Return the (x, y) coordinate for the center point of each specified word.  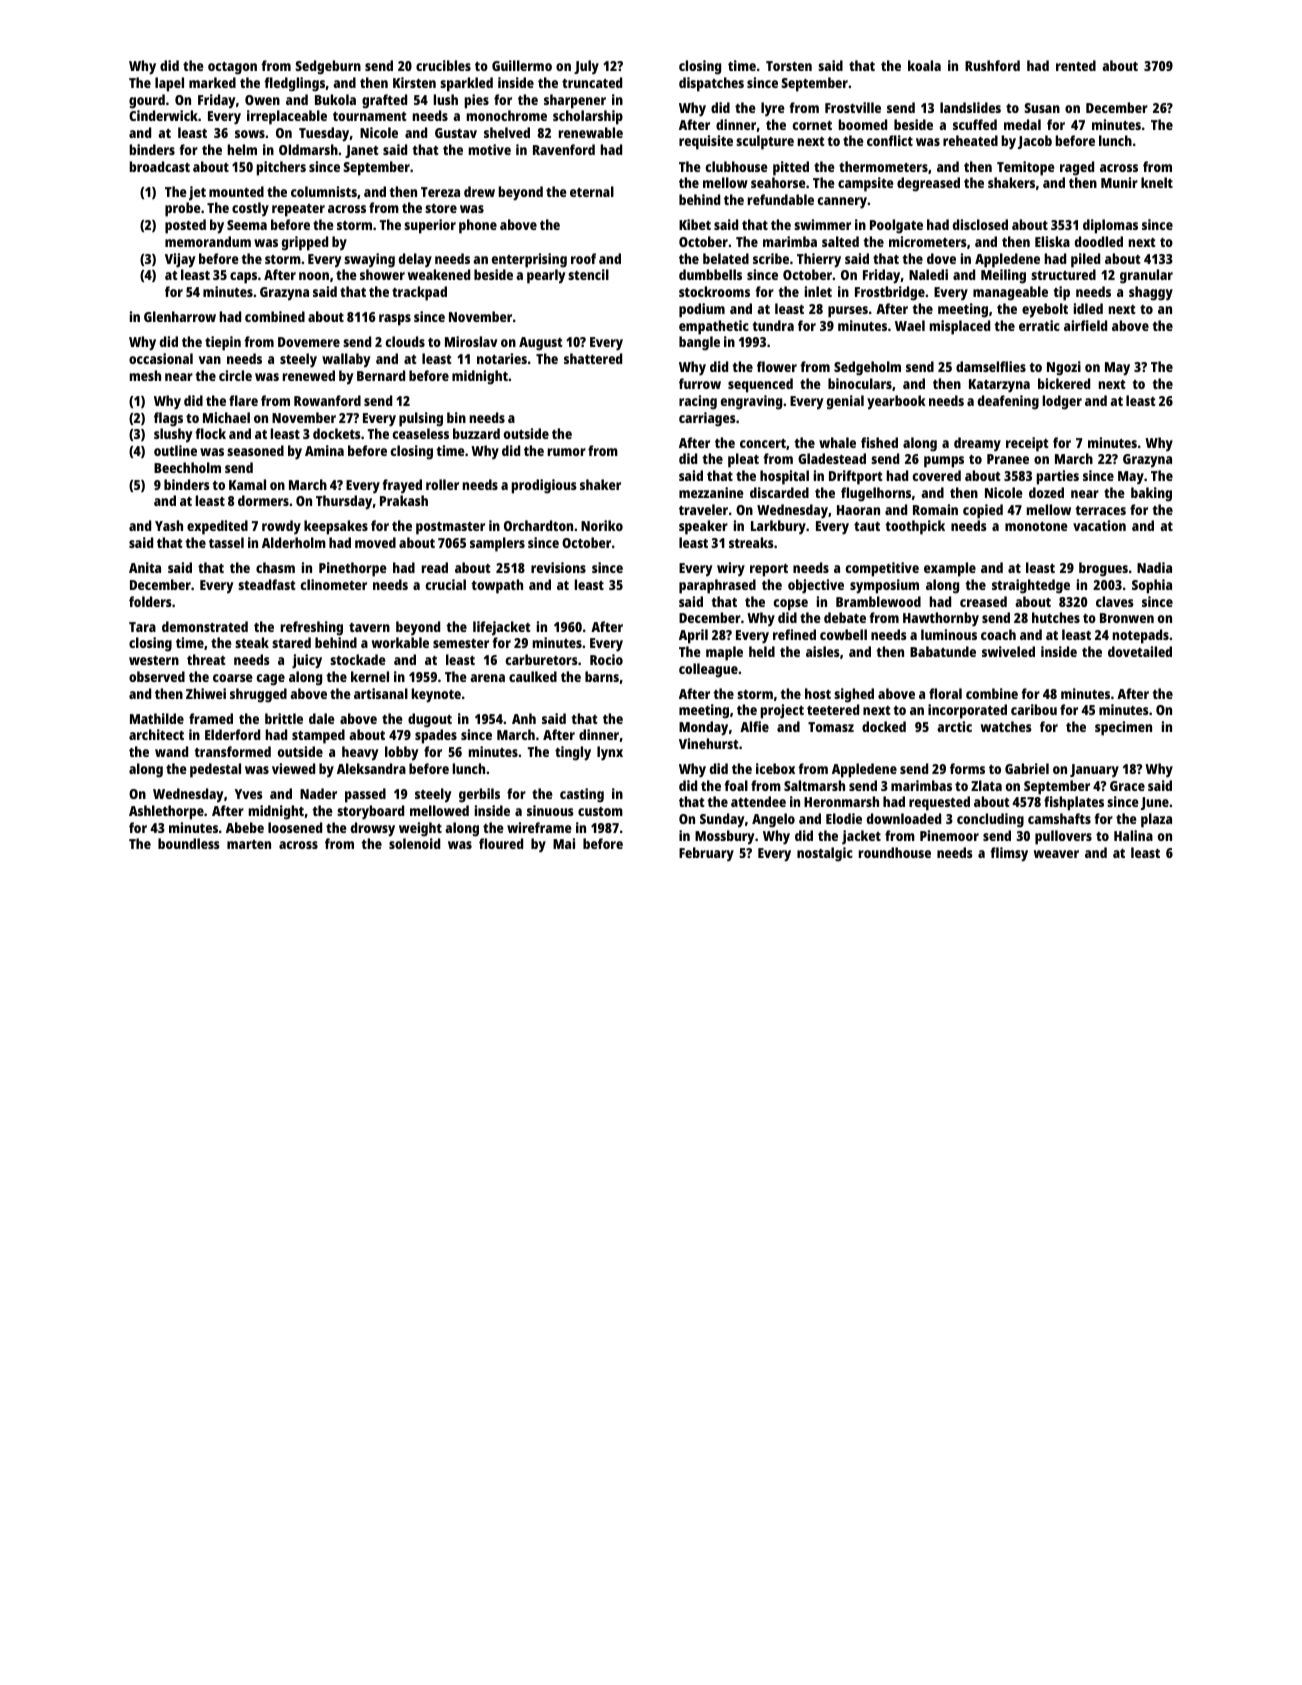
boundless (189, 843)
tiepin (223, 343)
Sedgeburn (328, 67)
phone (478, 226)
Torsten (789, 66)
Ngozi (1064, 368)
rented (1076, 65)
